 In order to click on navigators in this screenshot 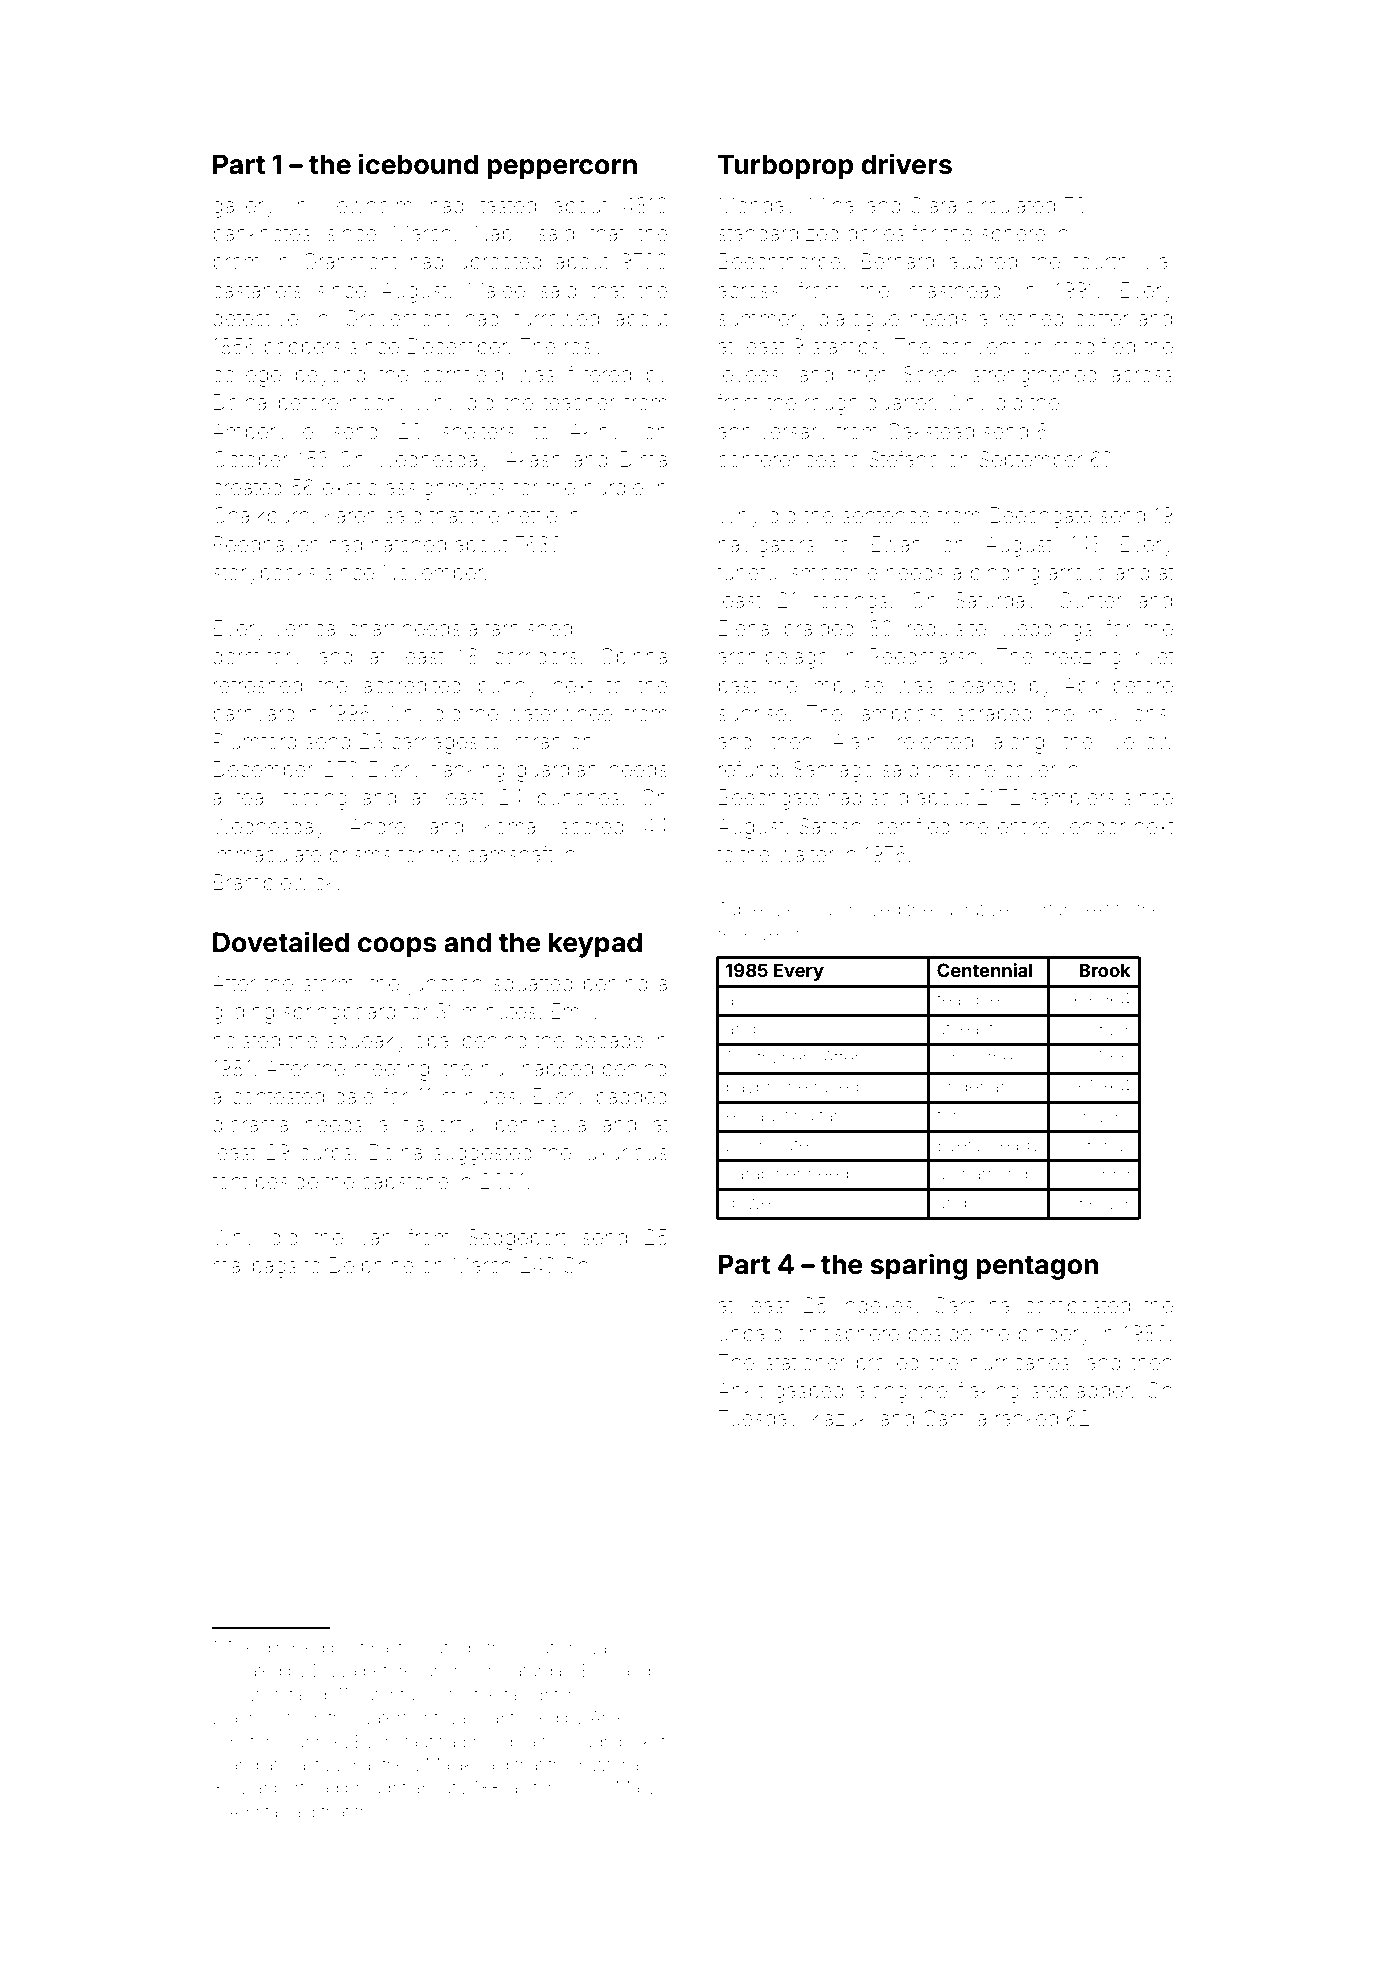, I will do `click(767, 546)`.
